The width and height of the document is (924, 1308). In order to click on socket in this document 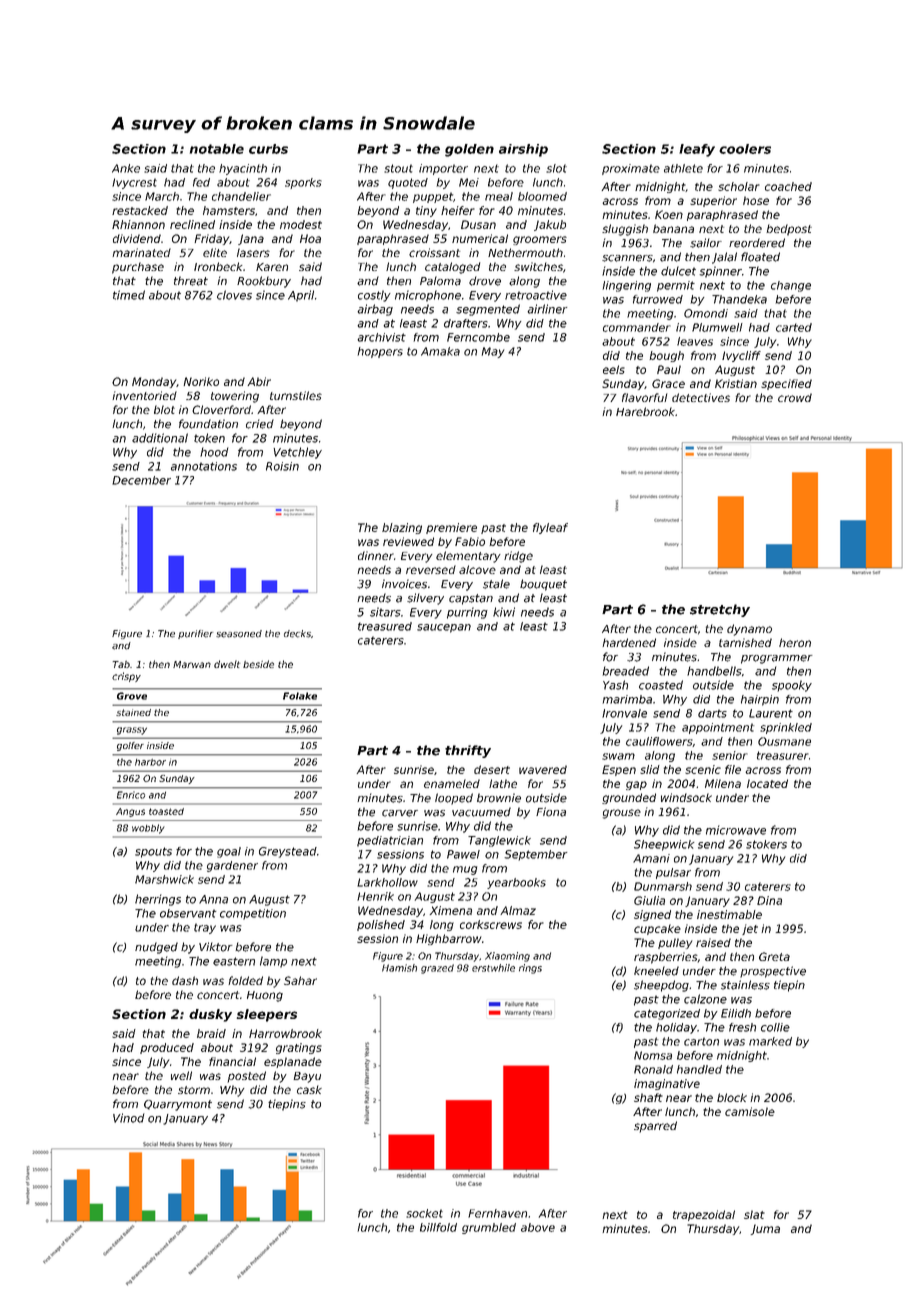, I will do `click(424, 1213)`.
